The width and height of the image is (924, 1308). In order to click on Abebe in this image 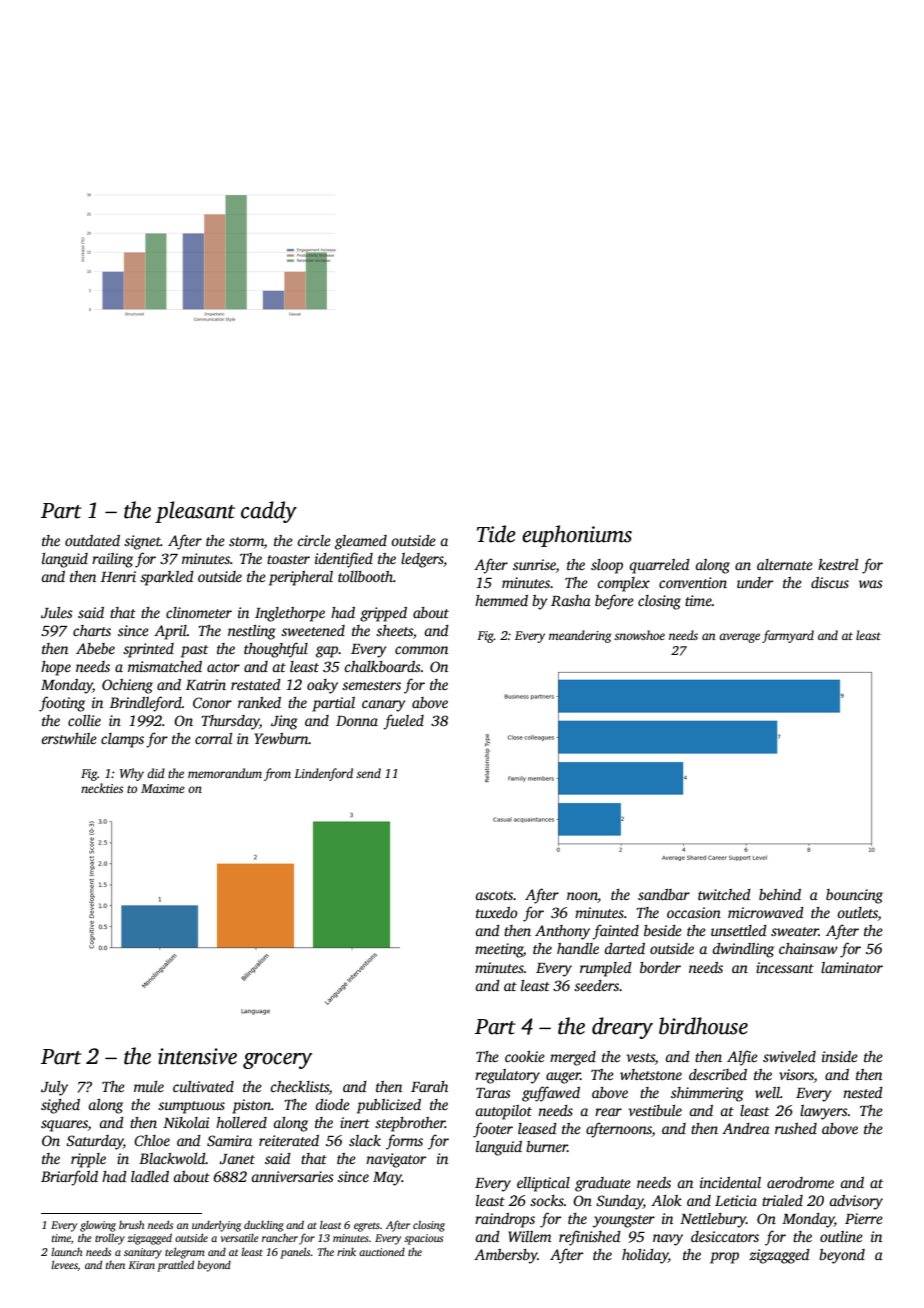, I will do `click(95, 648)`.
